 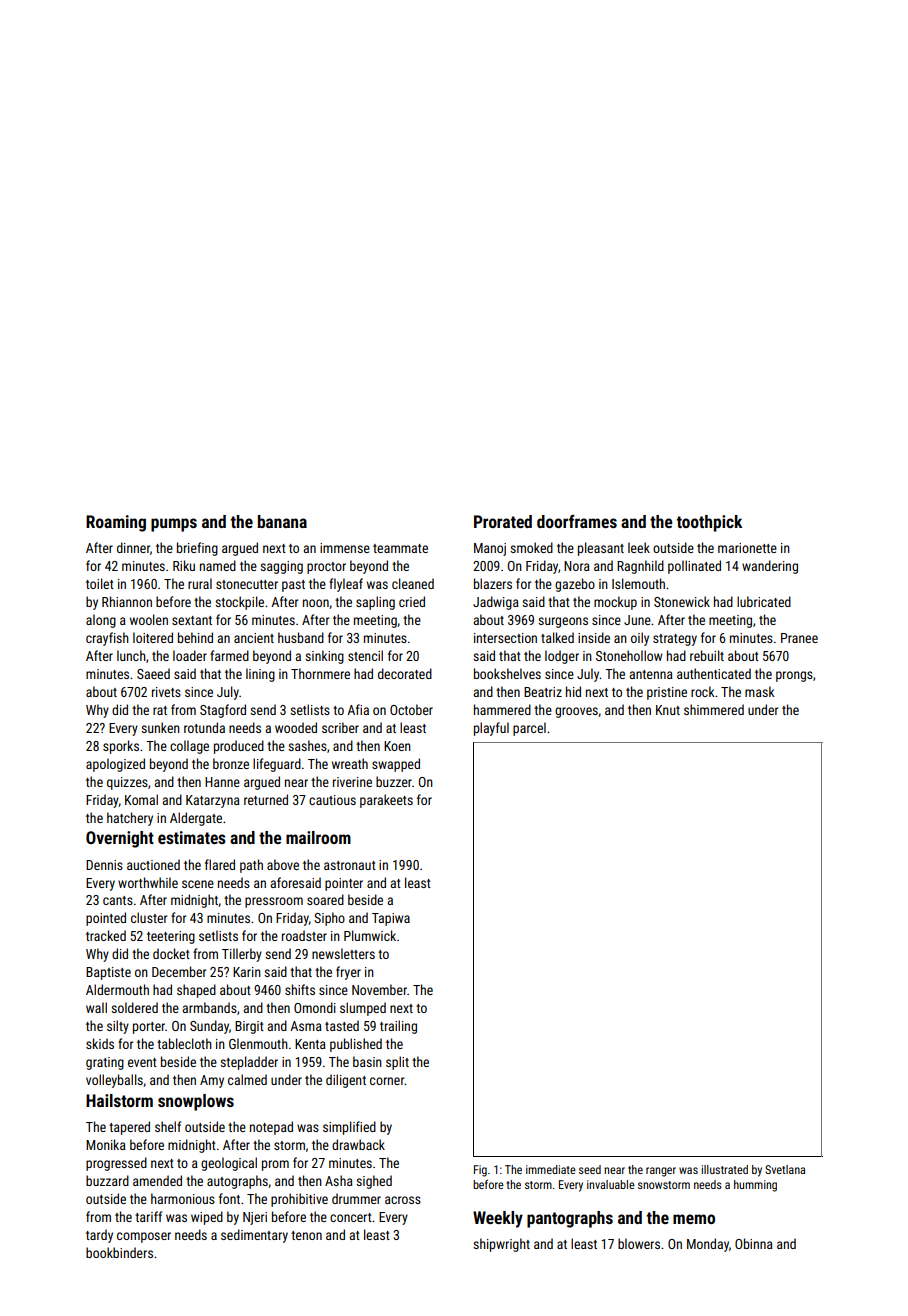 What do you see at coordinates (379, 989) in the document?
I see `November` at bounding box center [379, 989].
